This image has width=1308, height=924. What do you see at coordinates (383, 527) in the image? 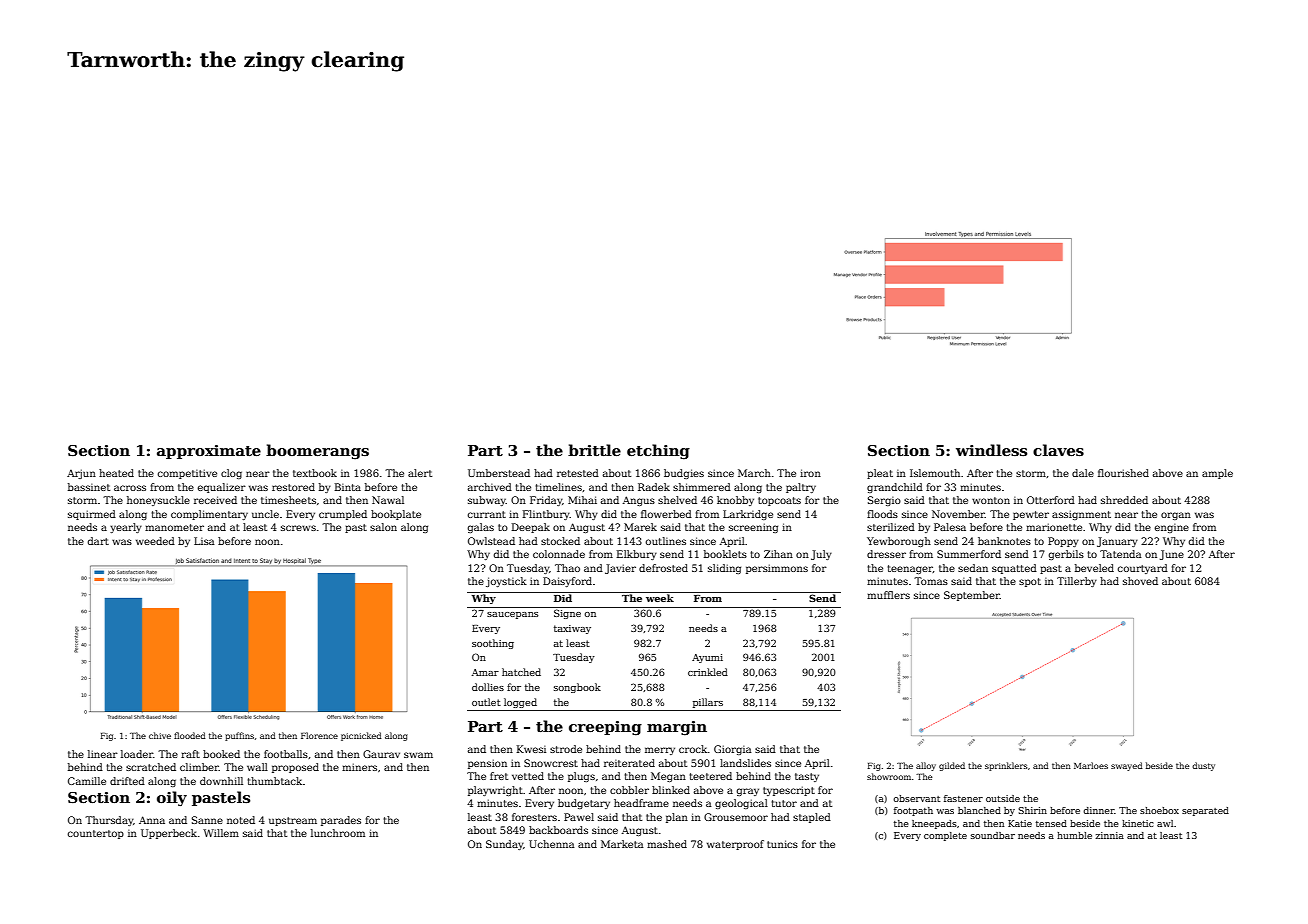
I see `salon` at bounding box center [383, 527].
